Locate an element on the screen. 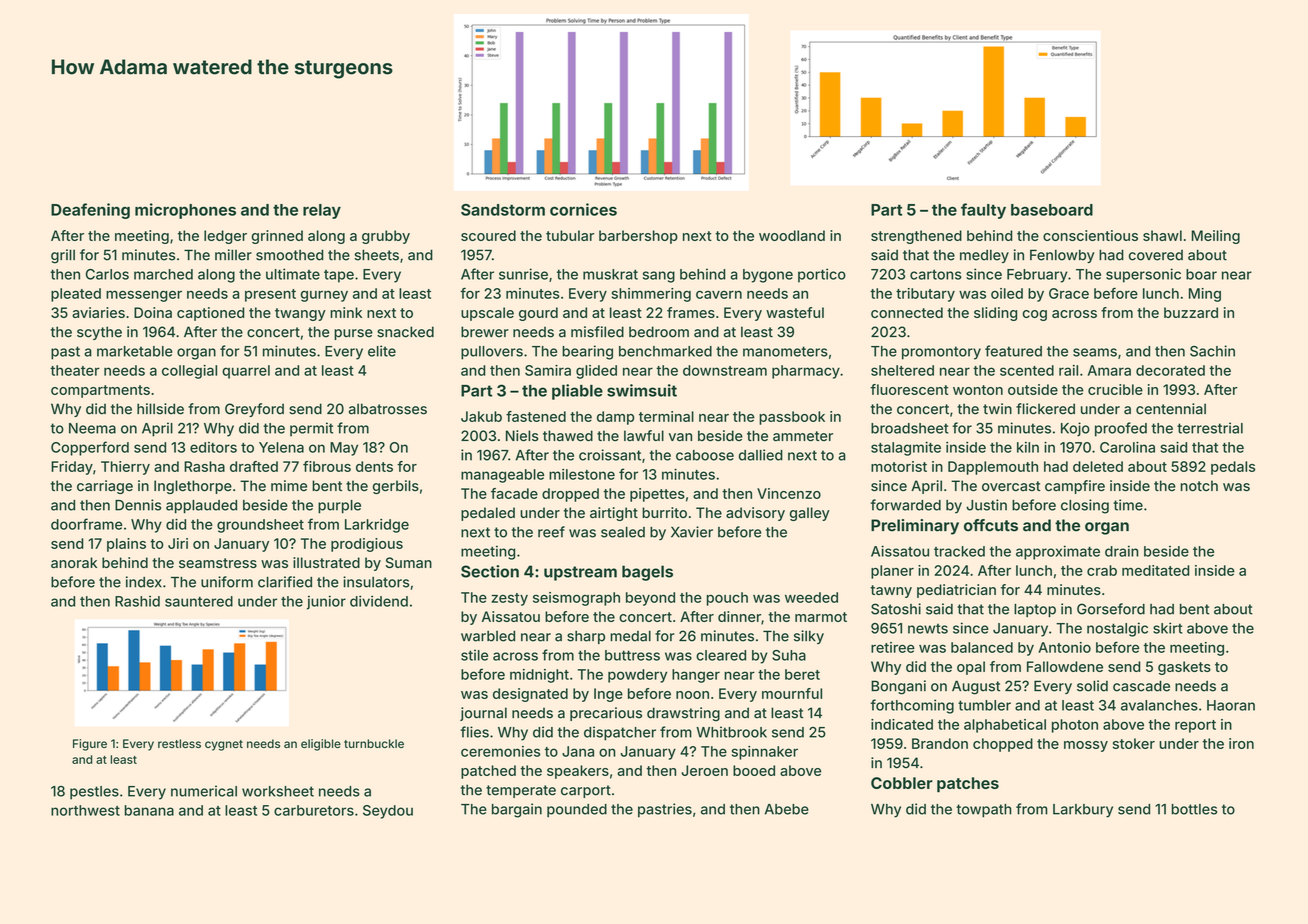 The width and height of the screenshot is (1308, 924). northwest is located at coordinates (85, 810).
